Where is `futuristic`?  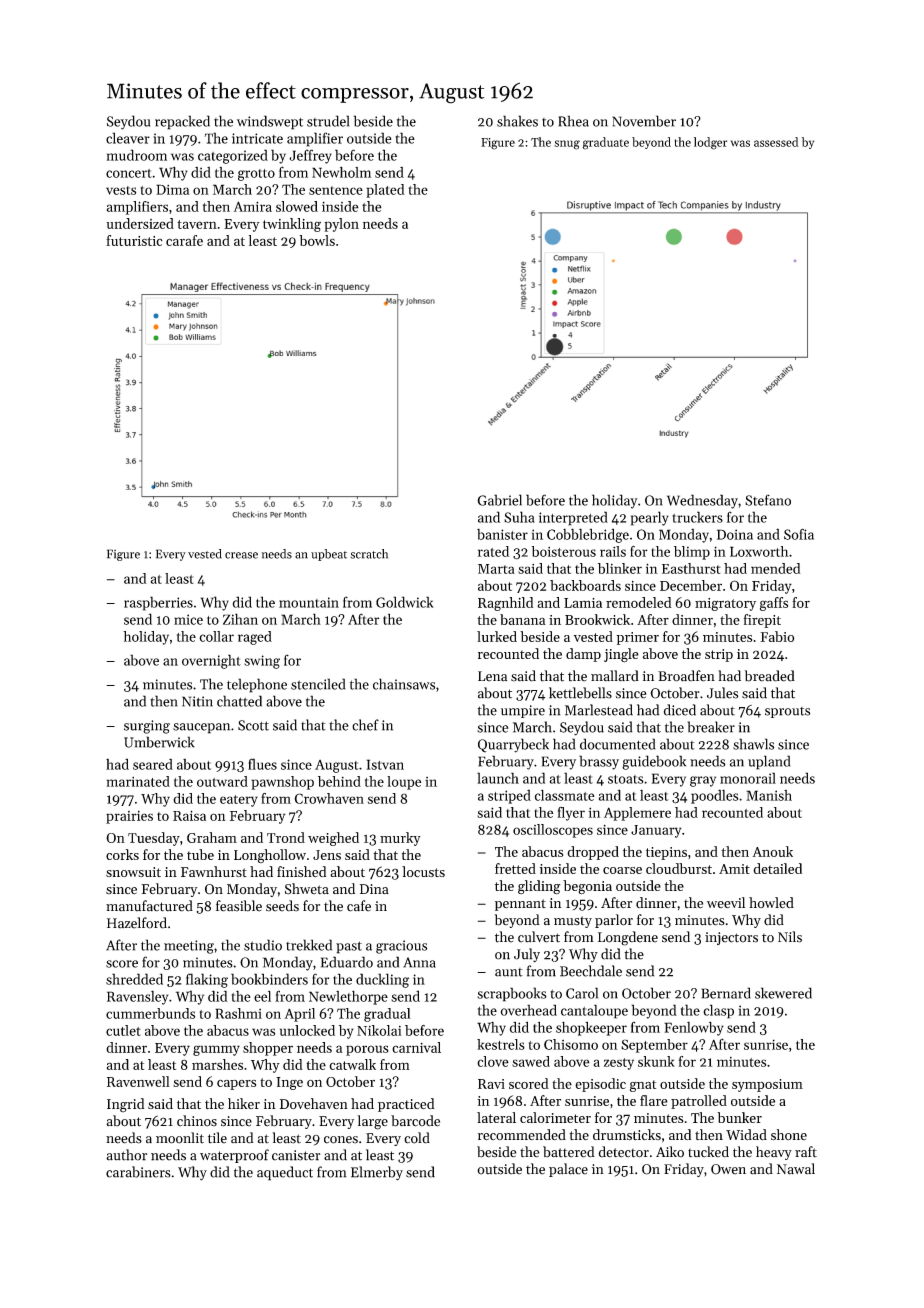
futuristic is located at coordinates (134, 240).
